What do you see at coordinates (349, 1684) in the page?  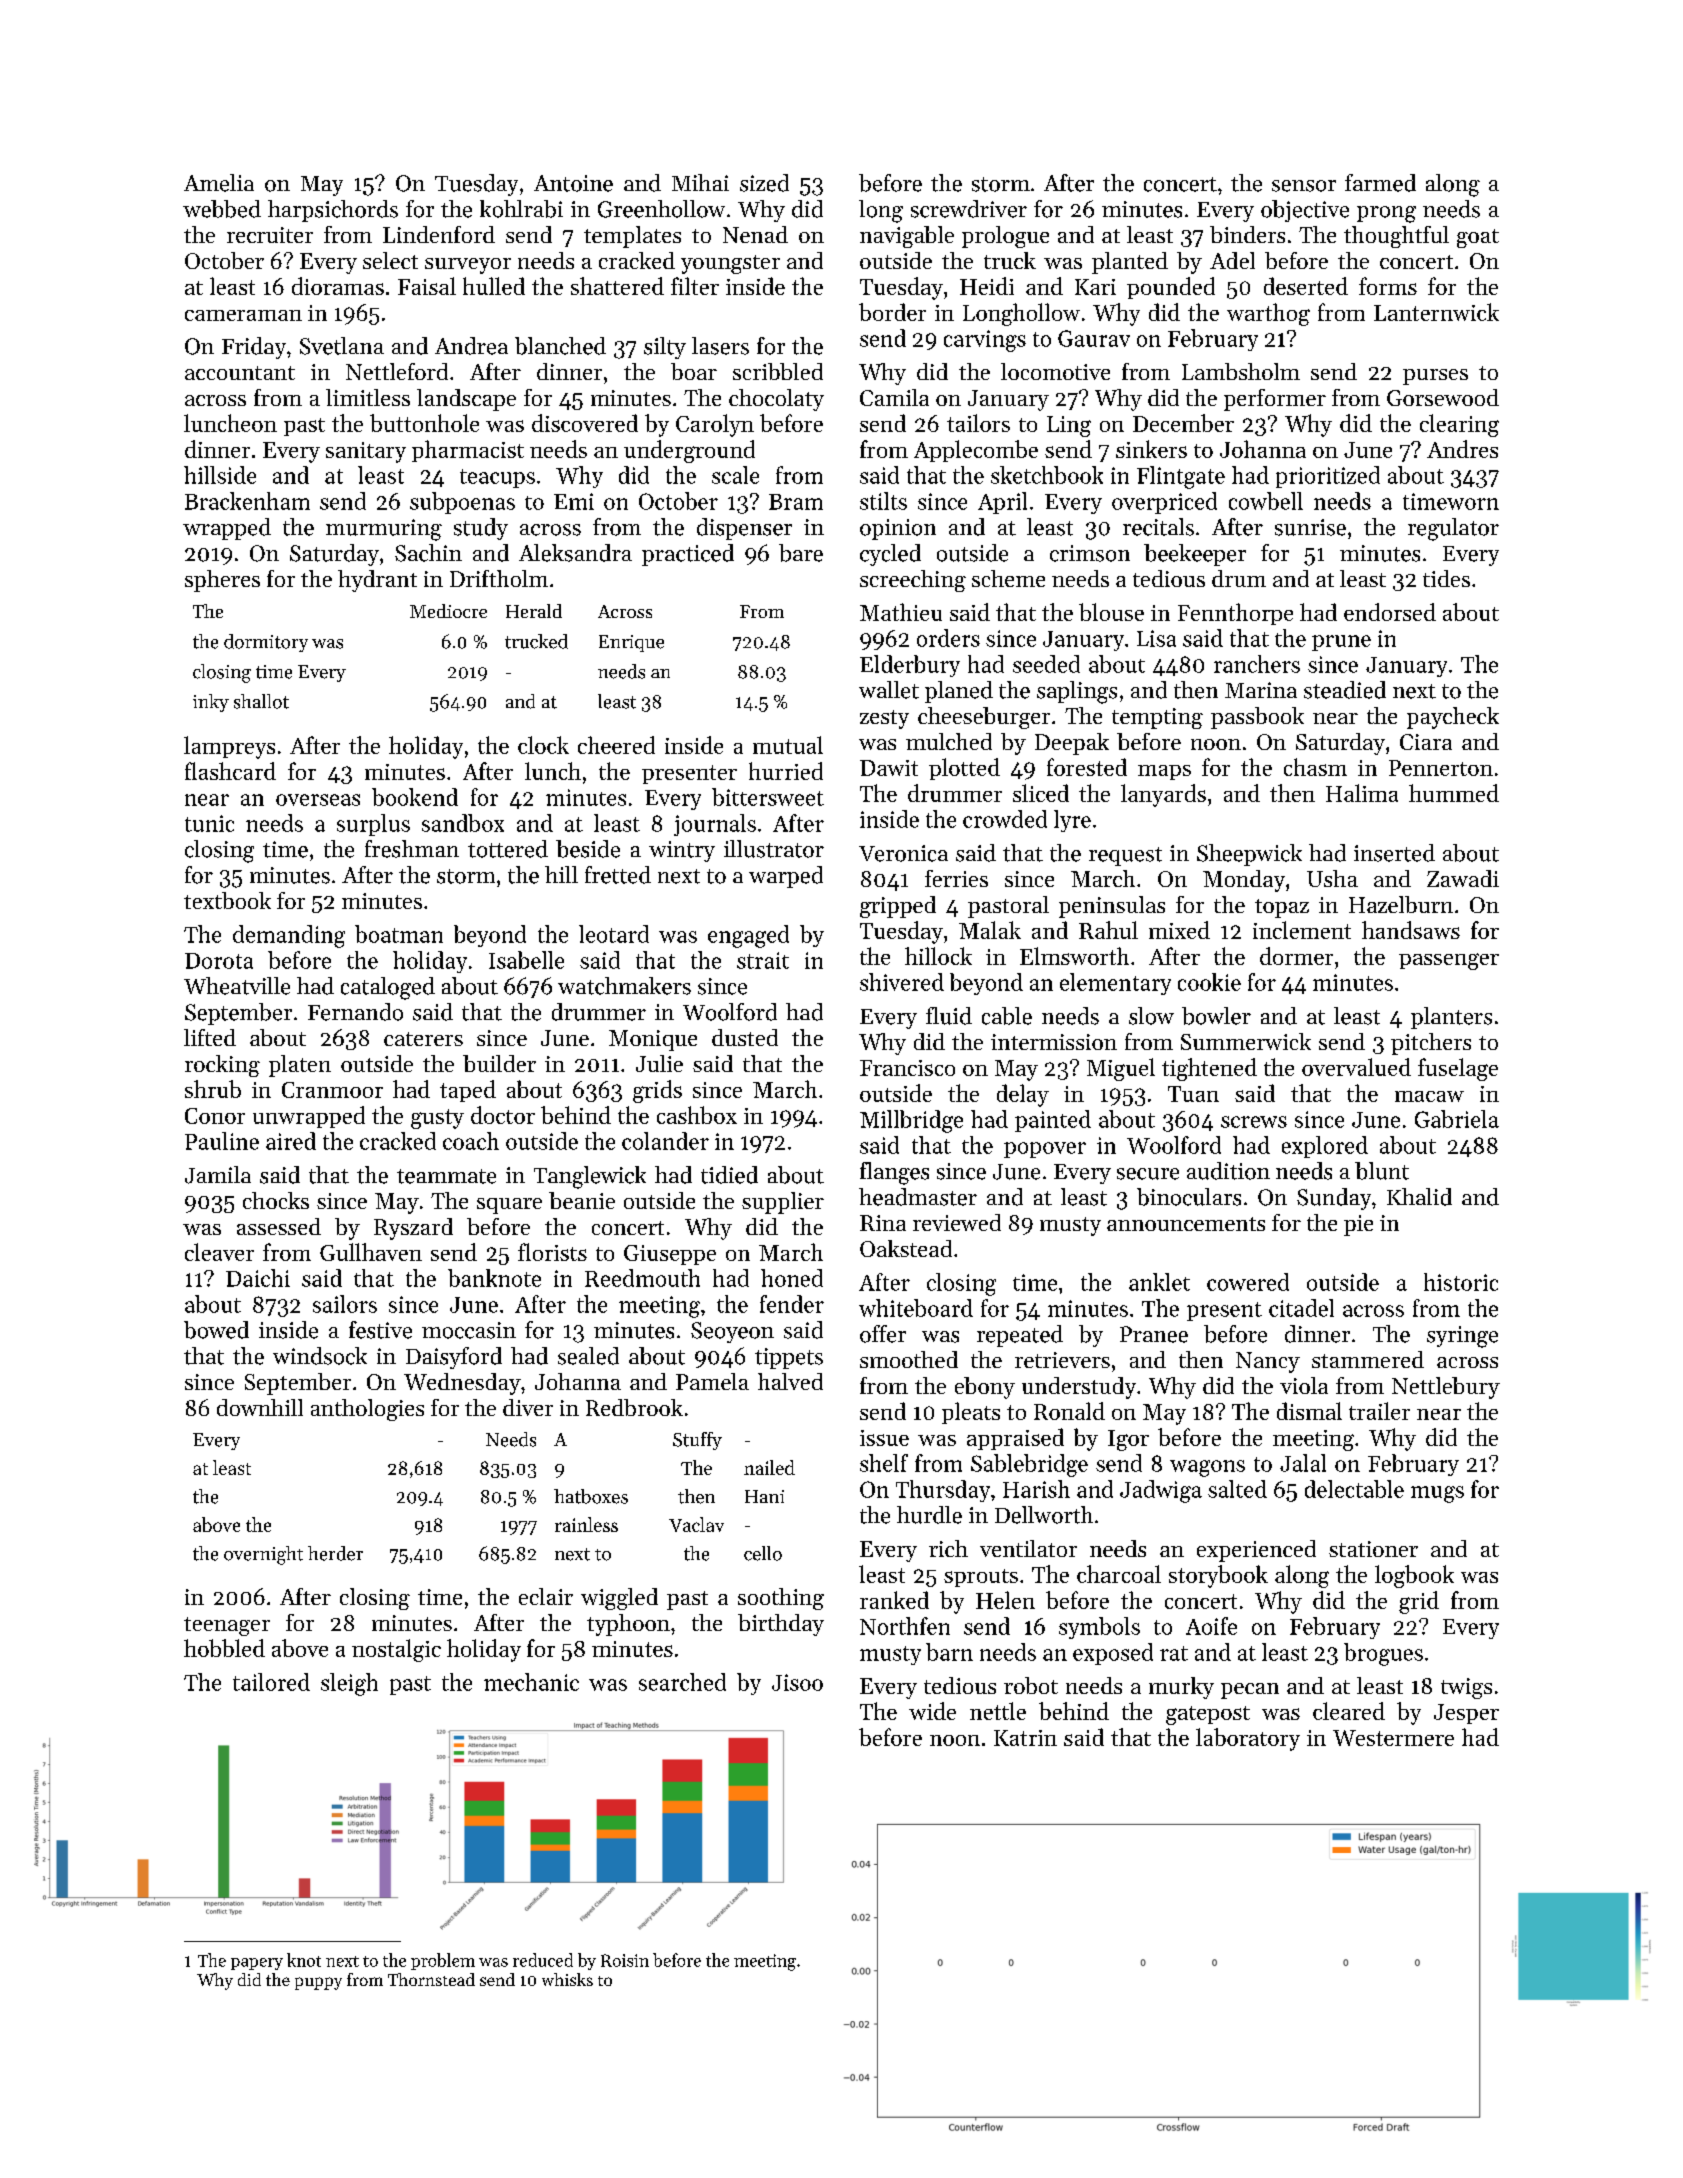 I see `sleigh` at bounding box center [349, 1684].
